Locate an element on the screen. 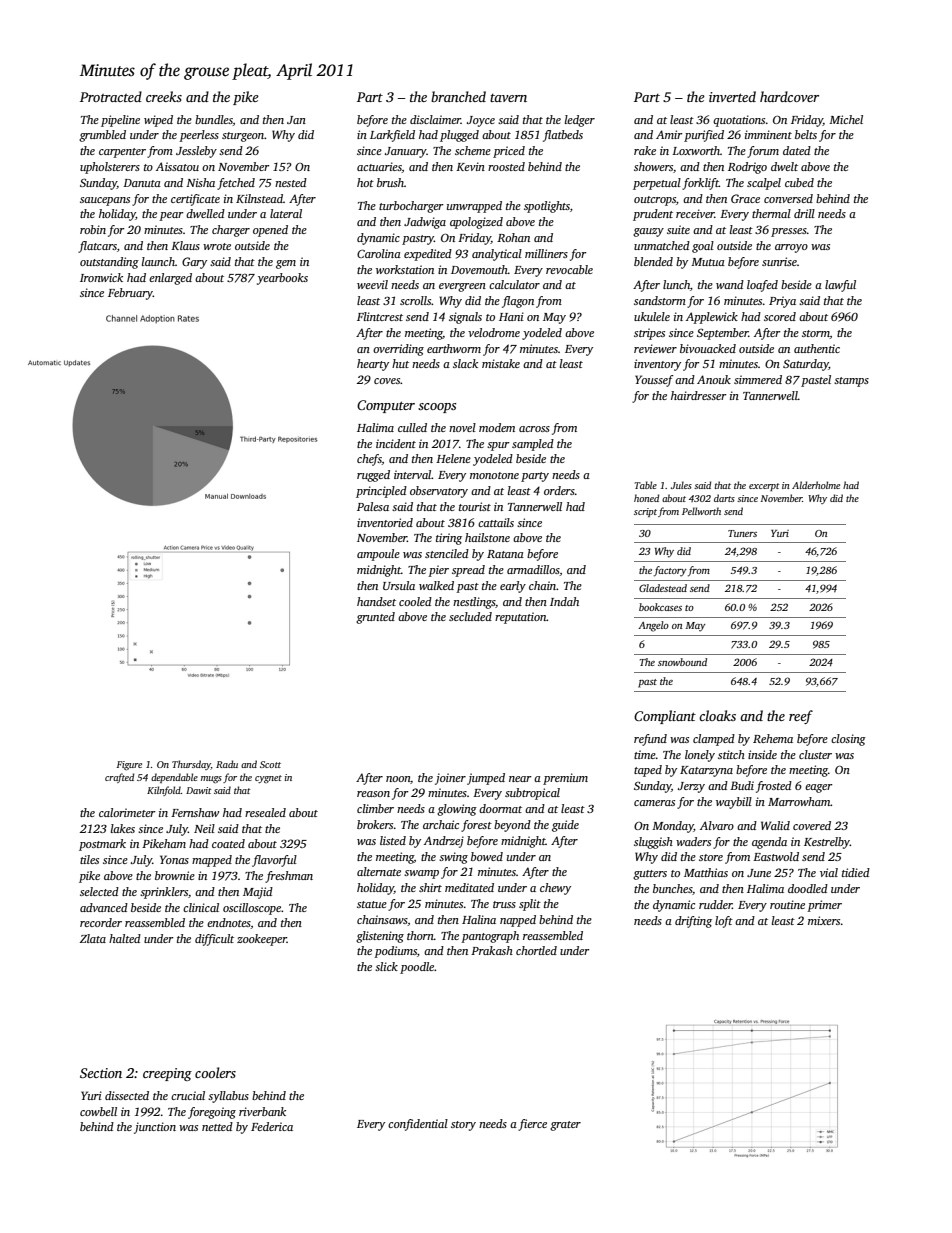  revocable is located at coordinates (569, 269).
